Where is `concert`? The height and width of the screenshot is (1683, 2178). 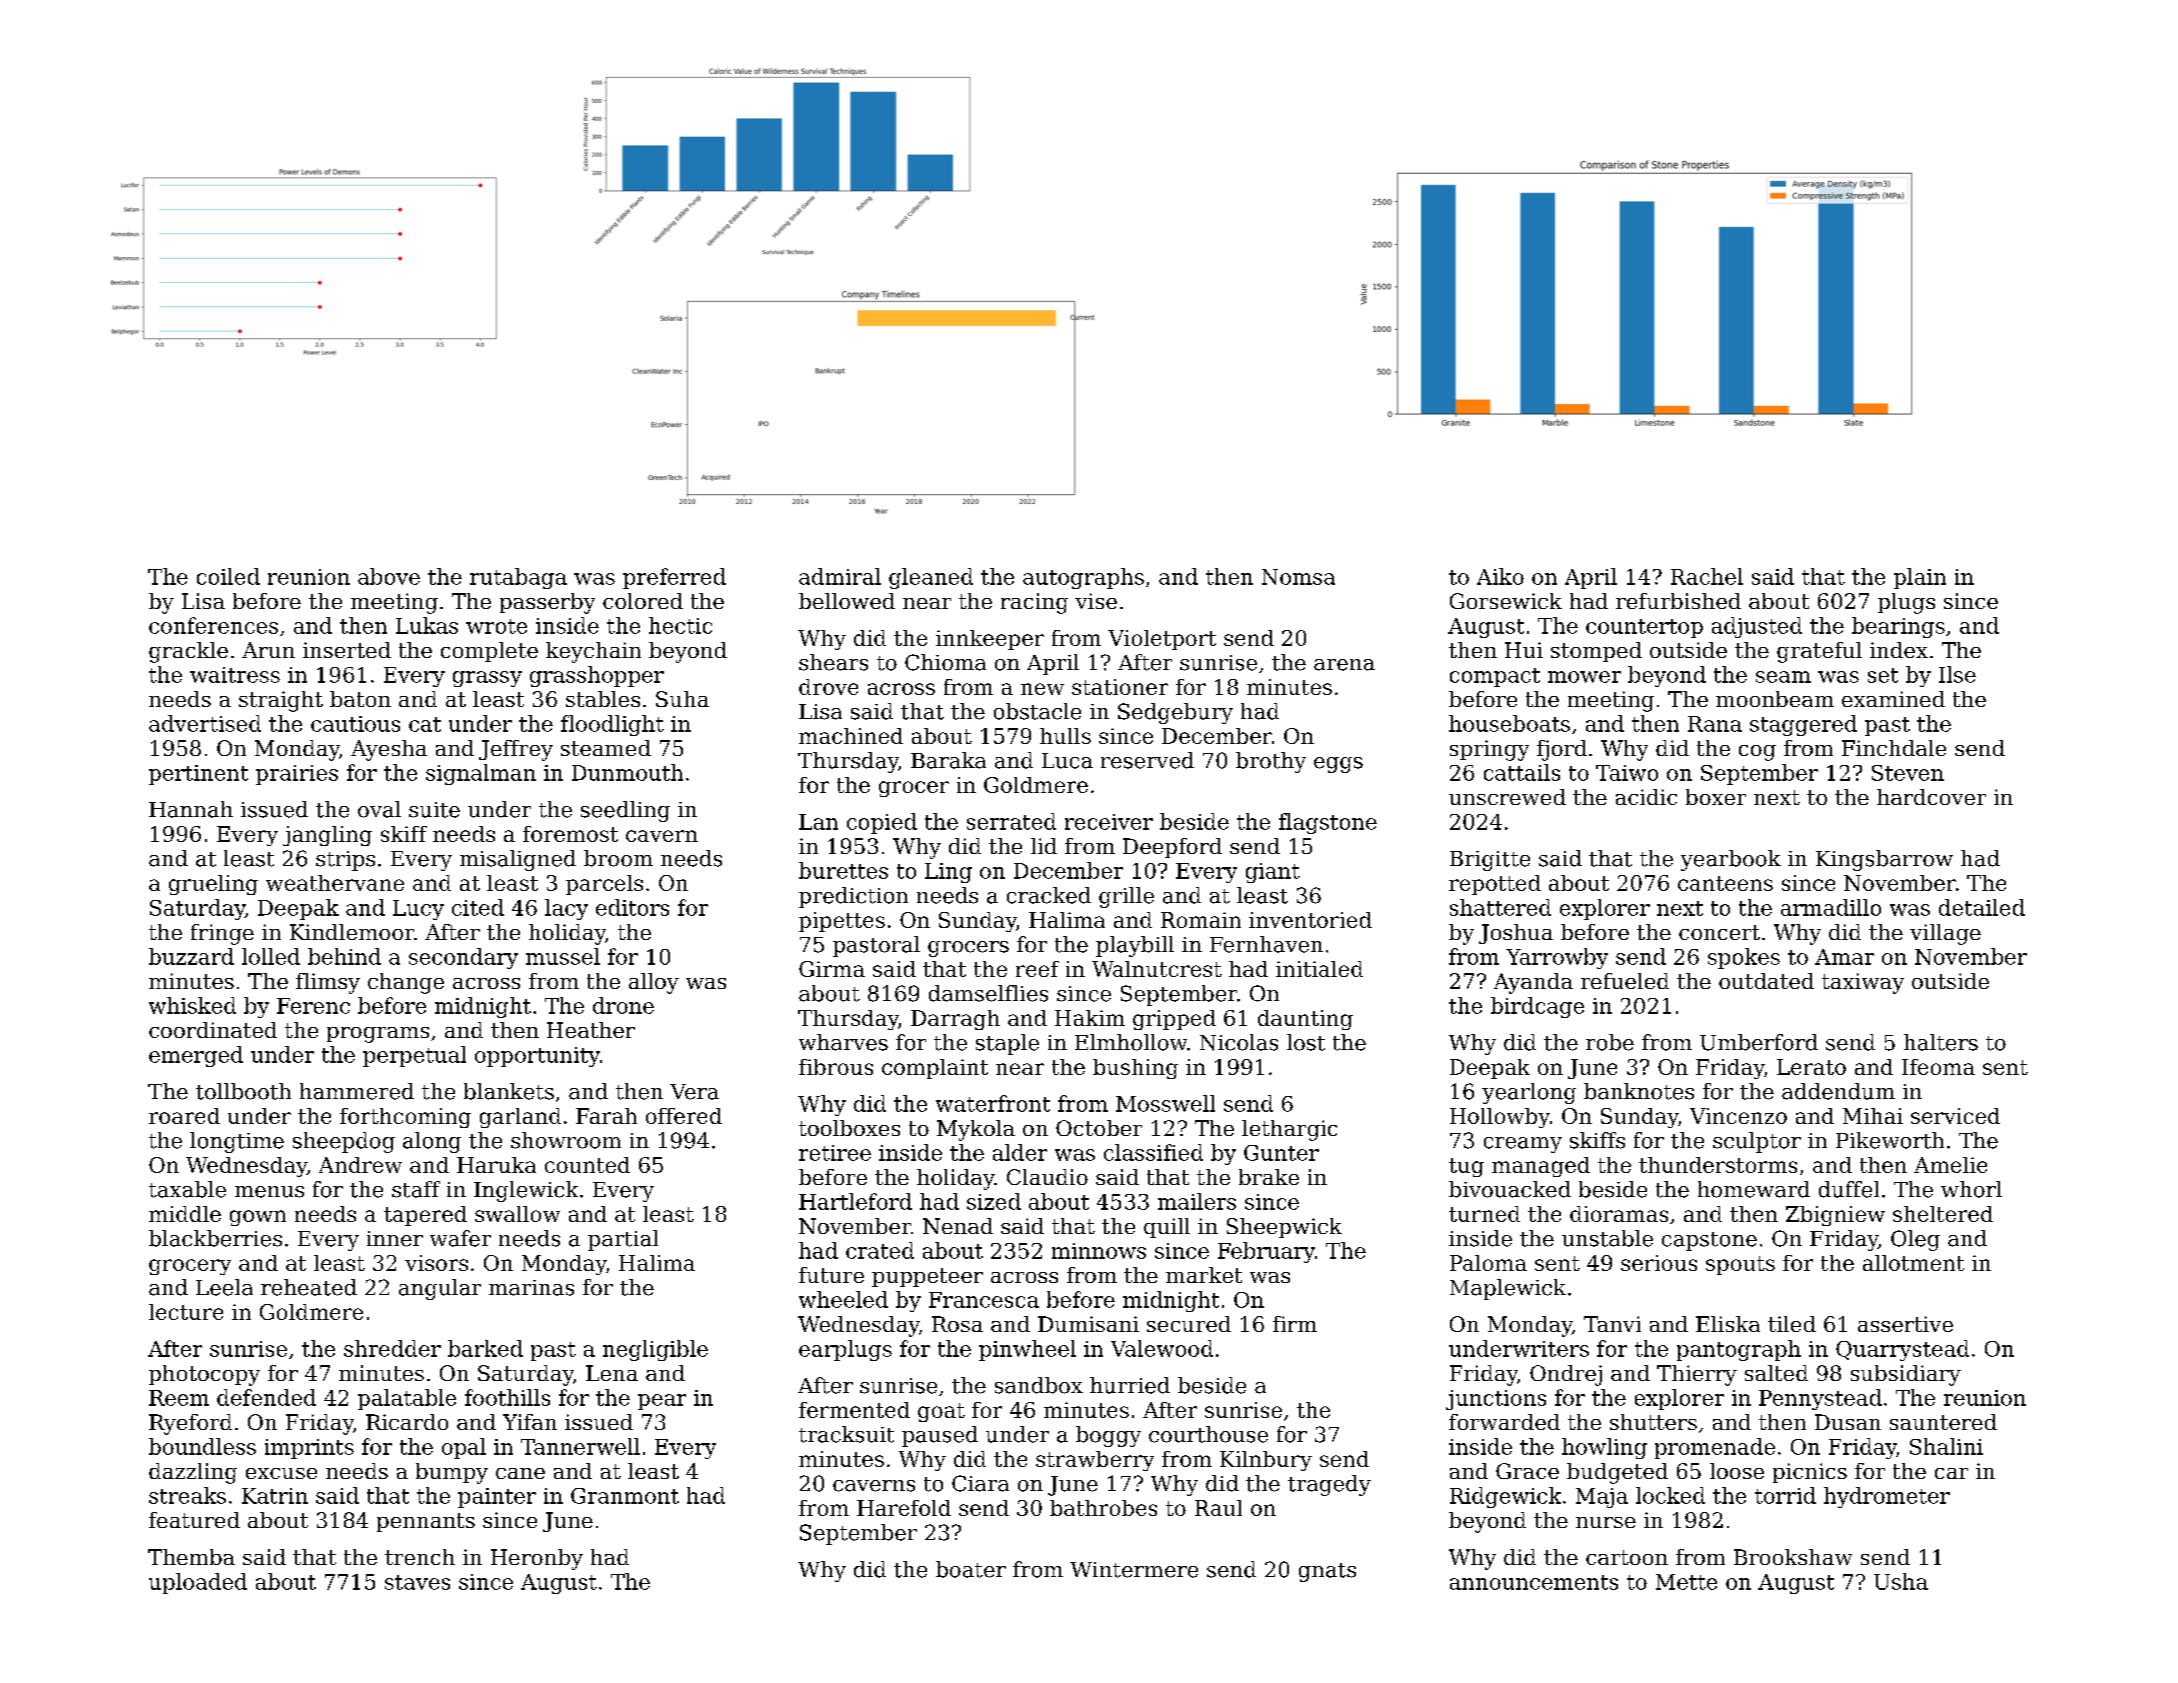
concert is located at coordinates (1719, 932).
